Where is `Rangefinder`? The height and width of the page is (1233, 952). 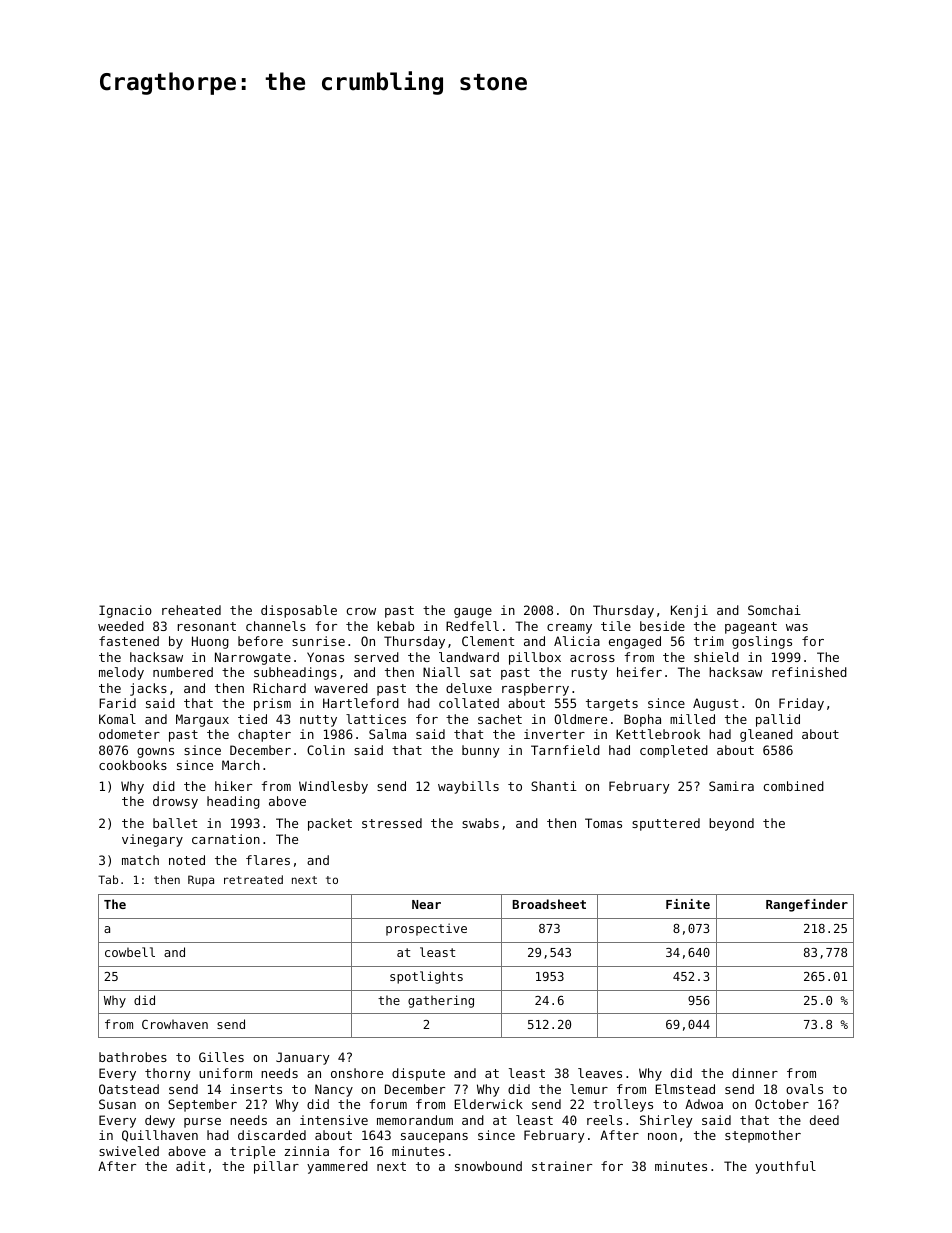 Rangefinder is located at coordinates (807, 905).
